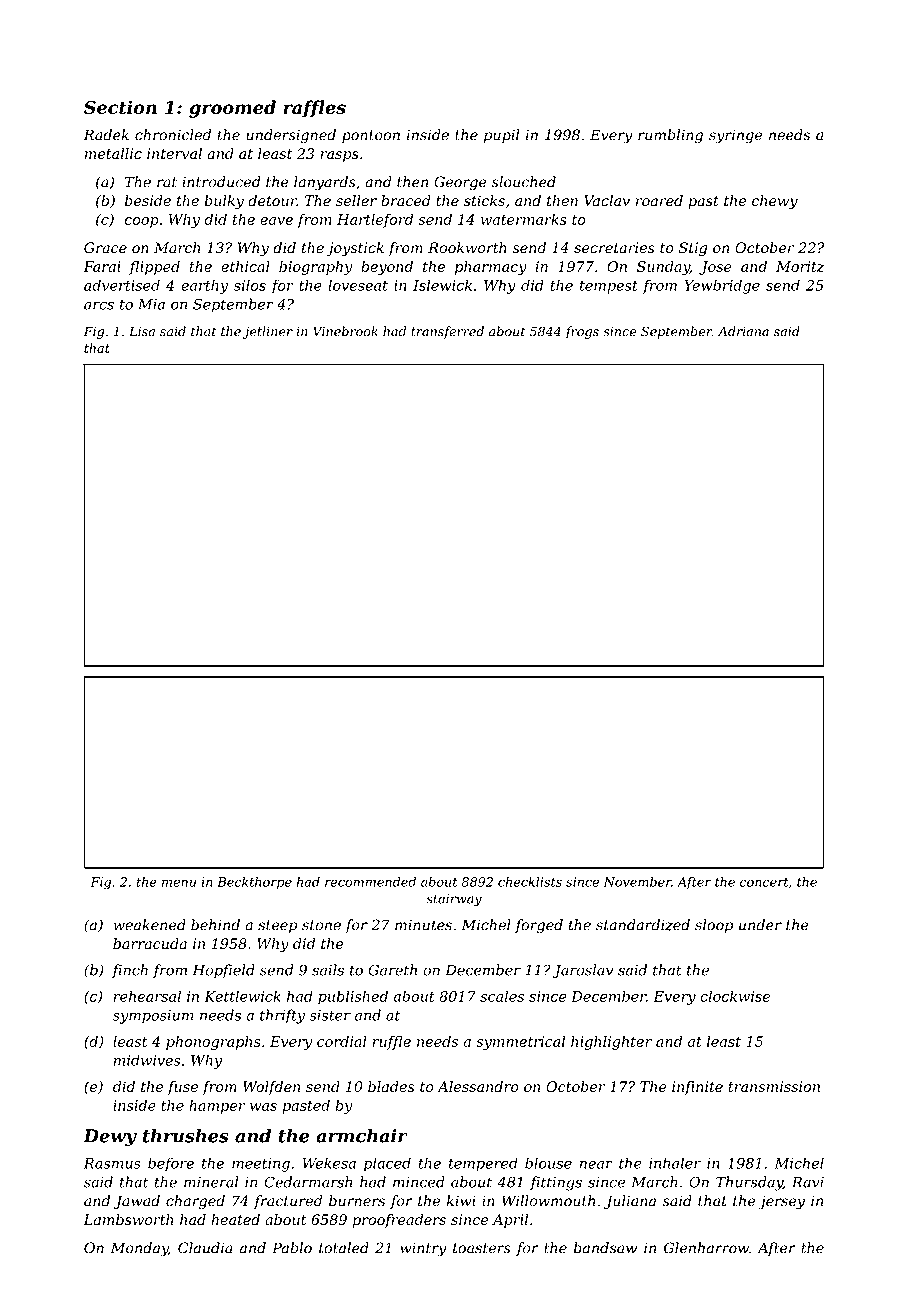 Image resolution: width=908 pixels, height=1316 pixels. What do you see at coordinates (263, 1107) in the page?
I see `was` at bounding box center [263, 1107].
